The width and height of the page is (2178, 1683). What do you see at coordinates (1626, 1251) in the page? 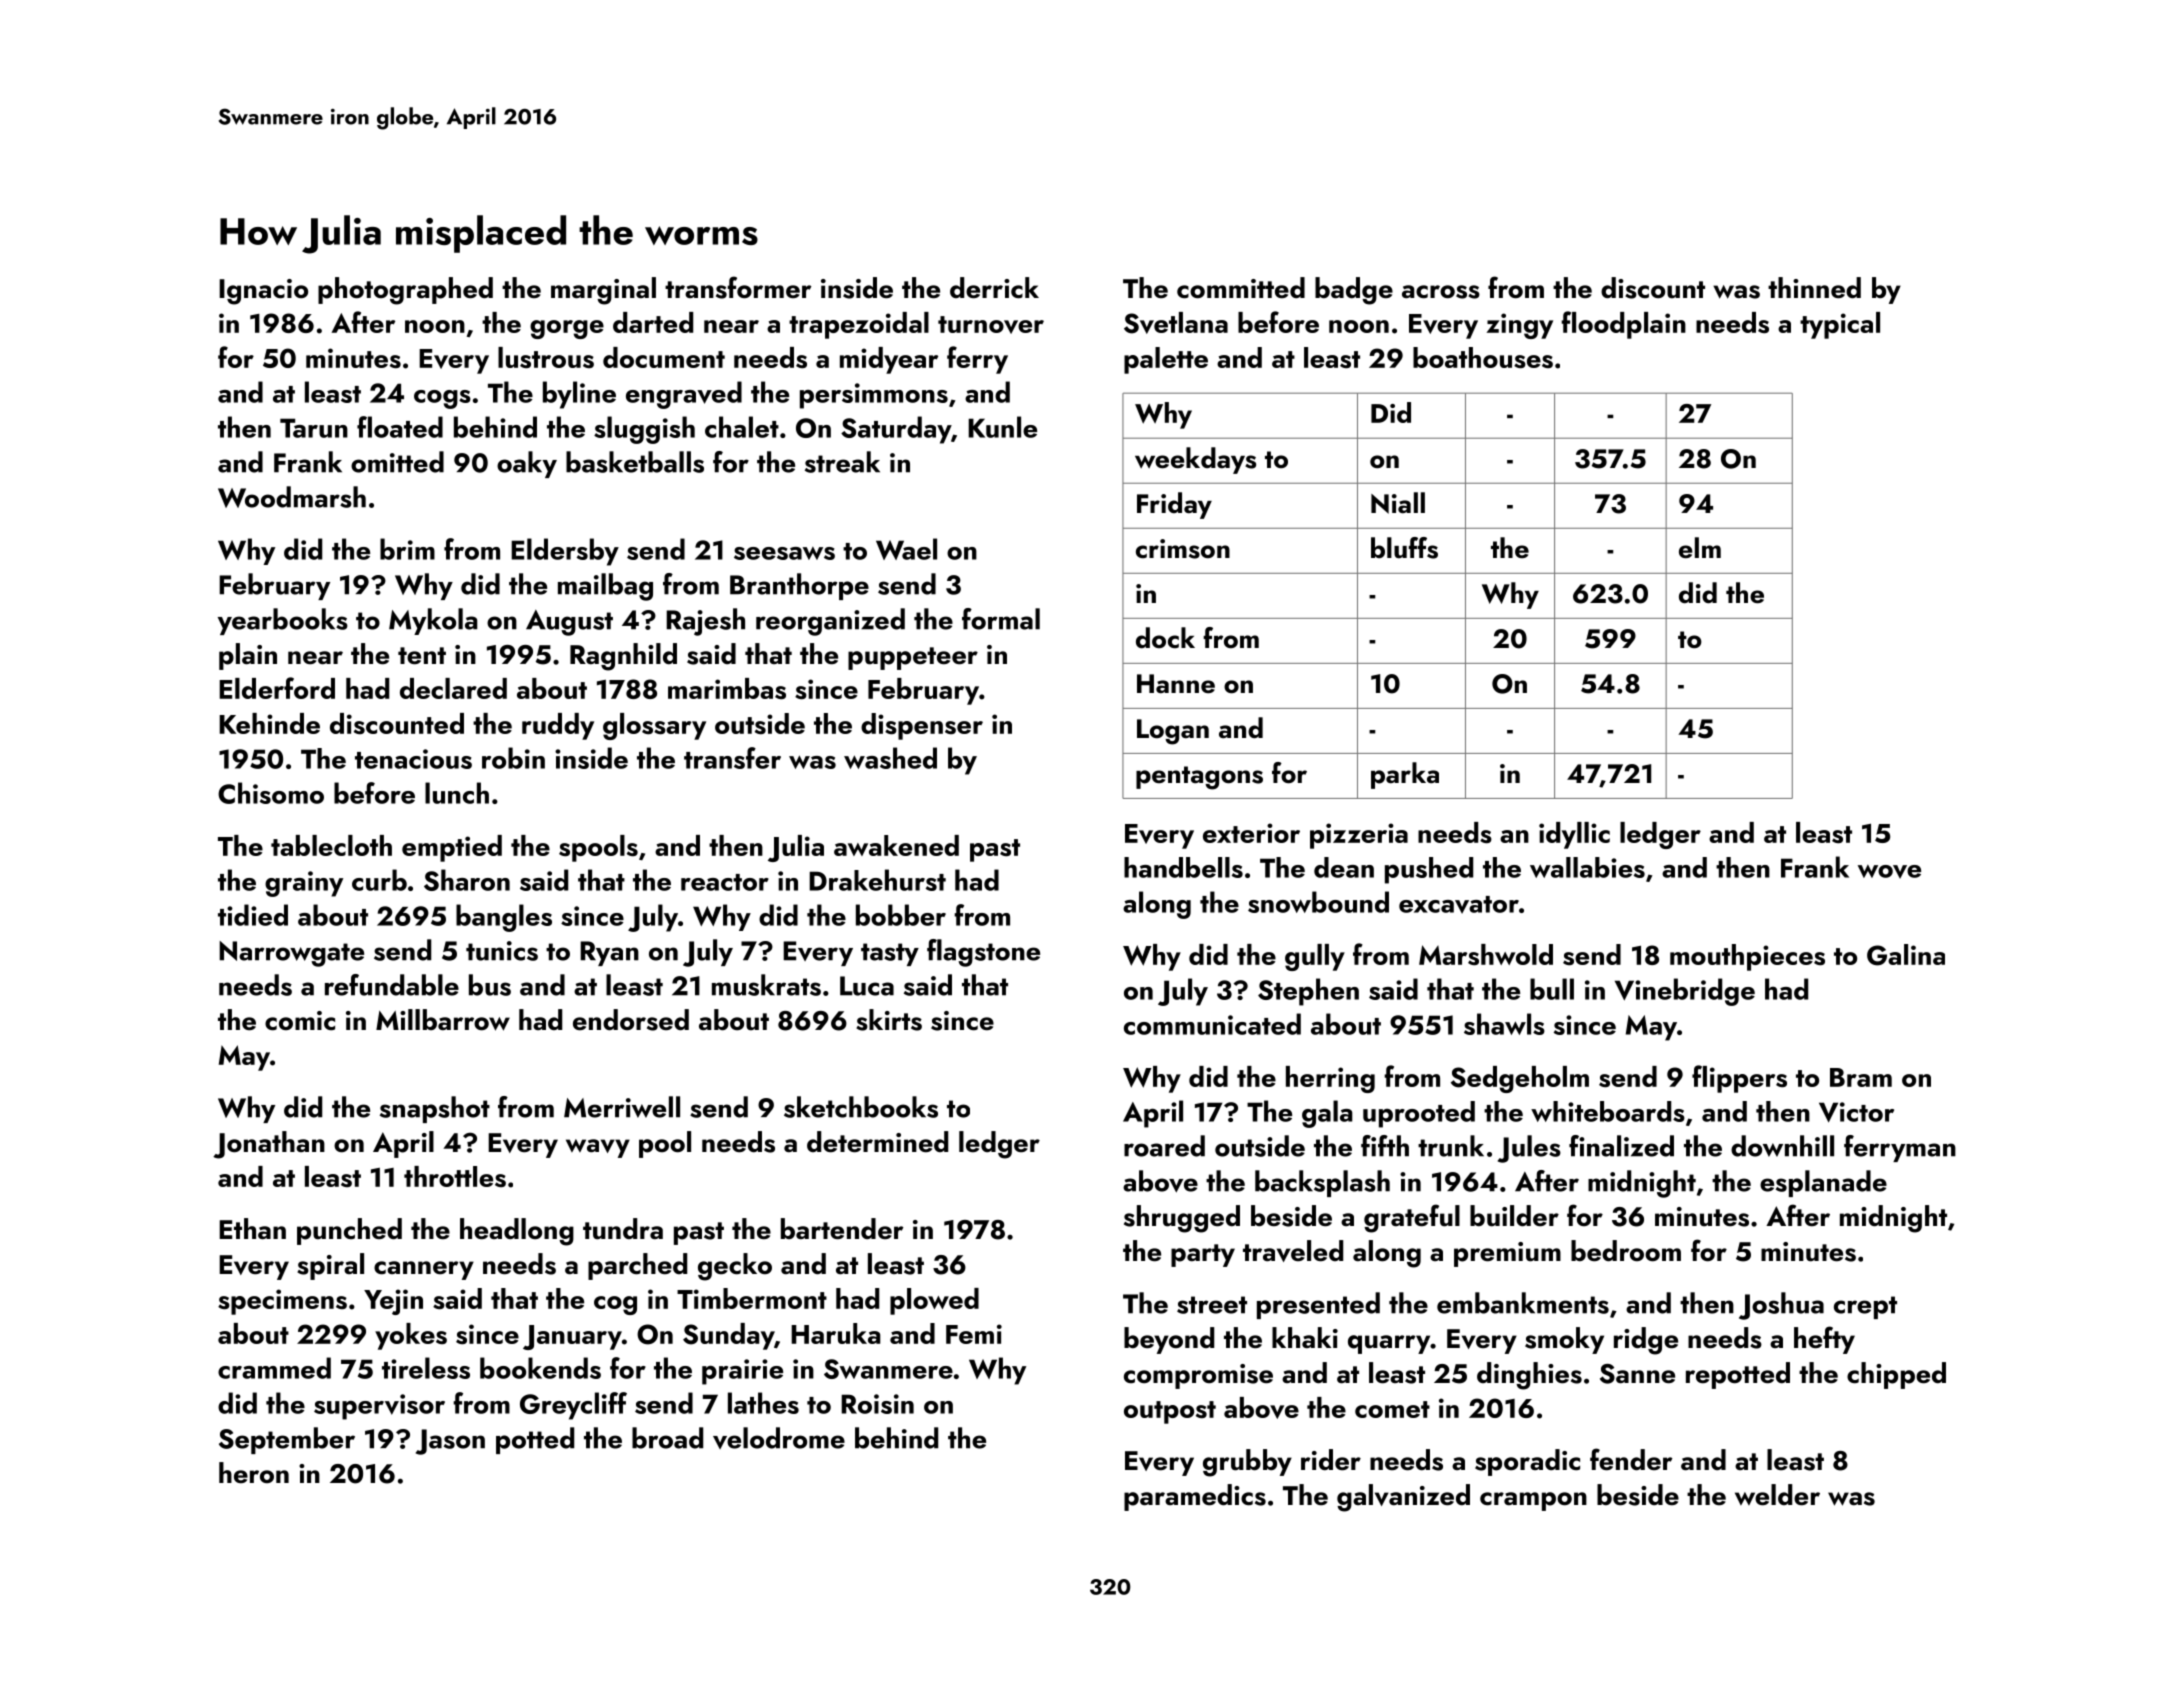
I see `bedroom` at bounding box center [1626, 1251].
